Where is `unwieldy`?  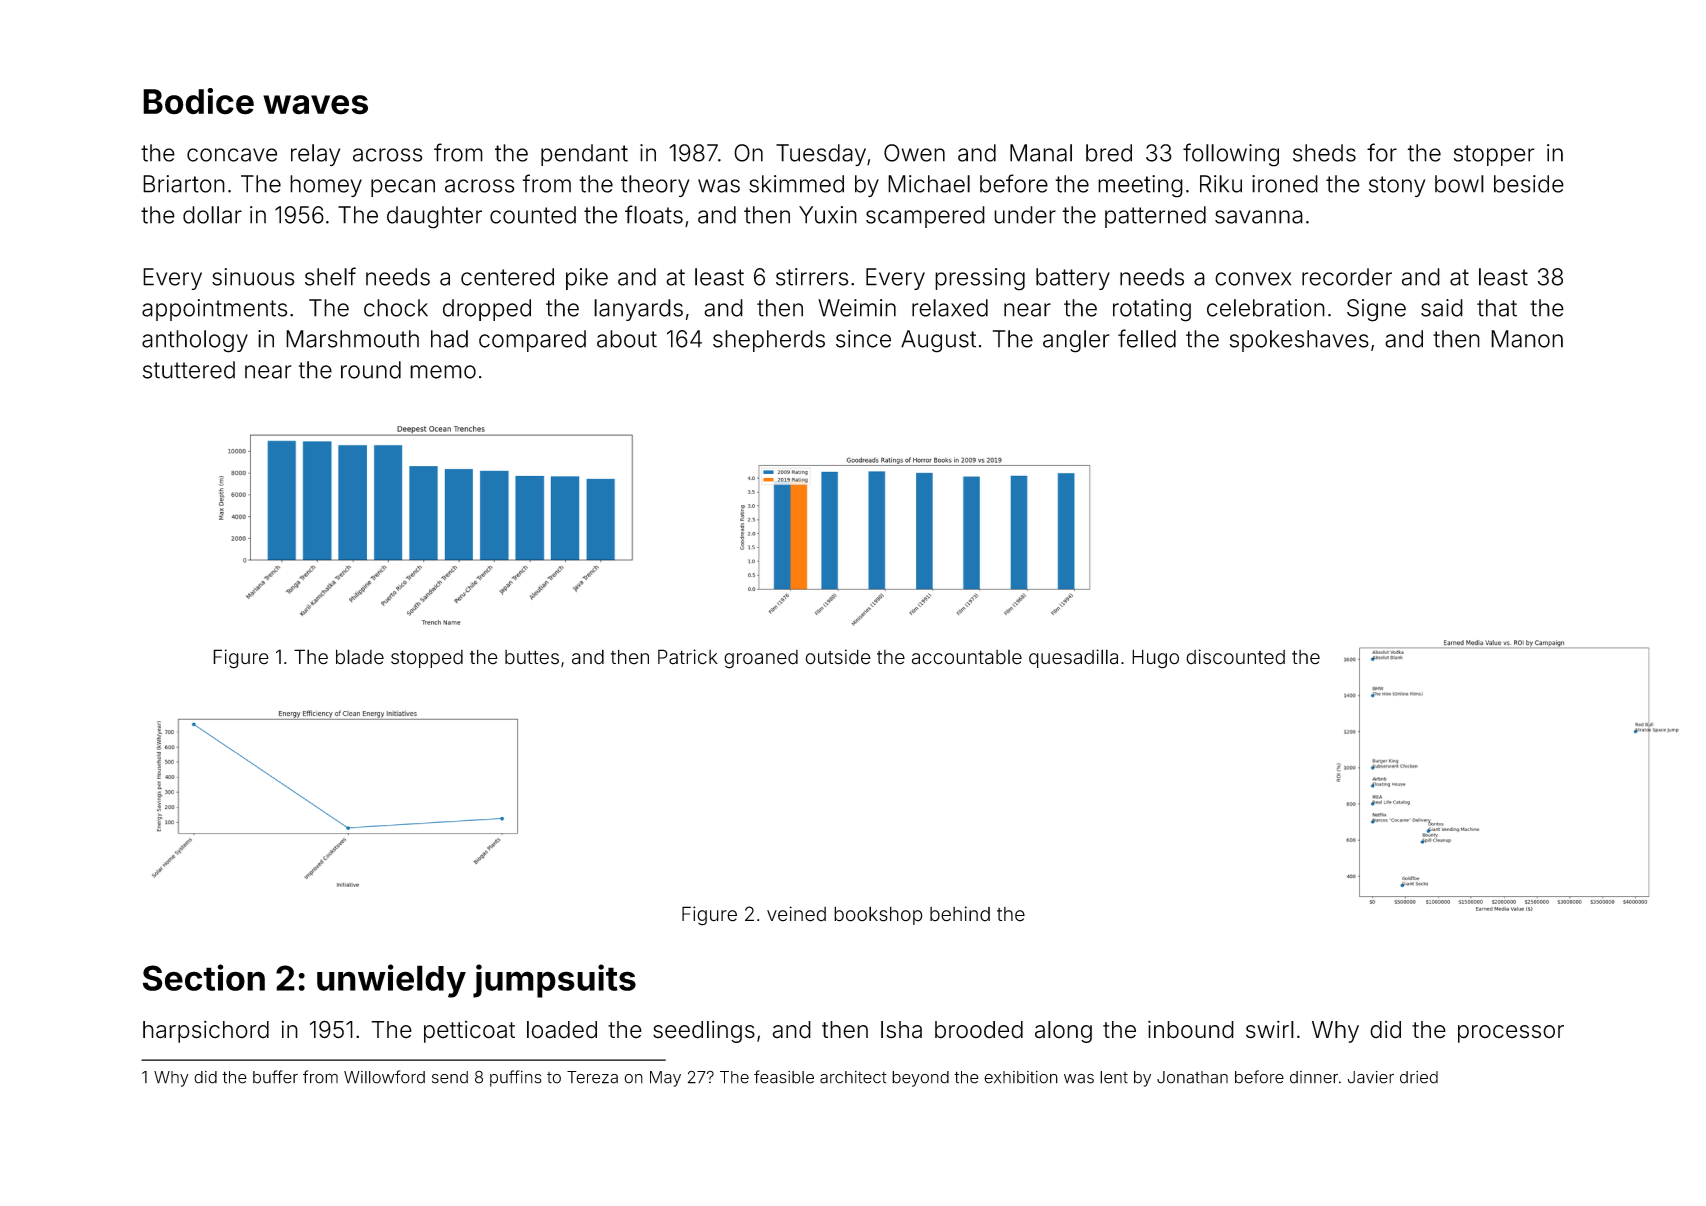
unwieldy is located at coordinates (391, 981).
